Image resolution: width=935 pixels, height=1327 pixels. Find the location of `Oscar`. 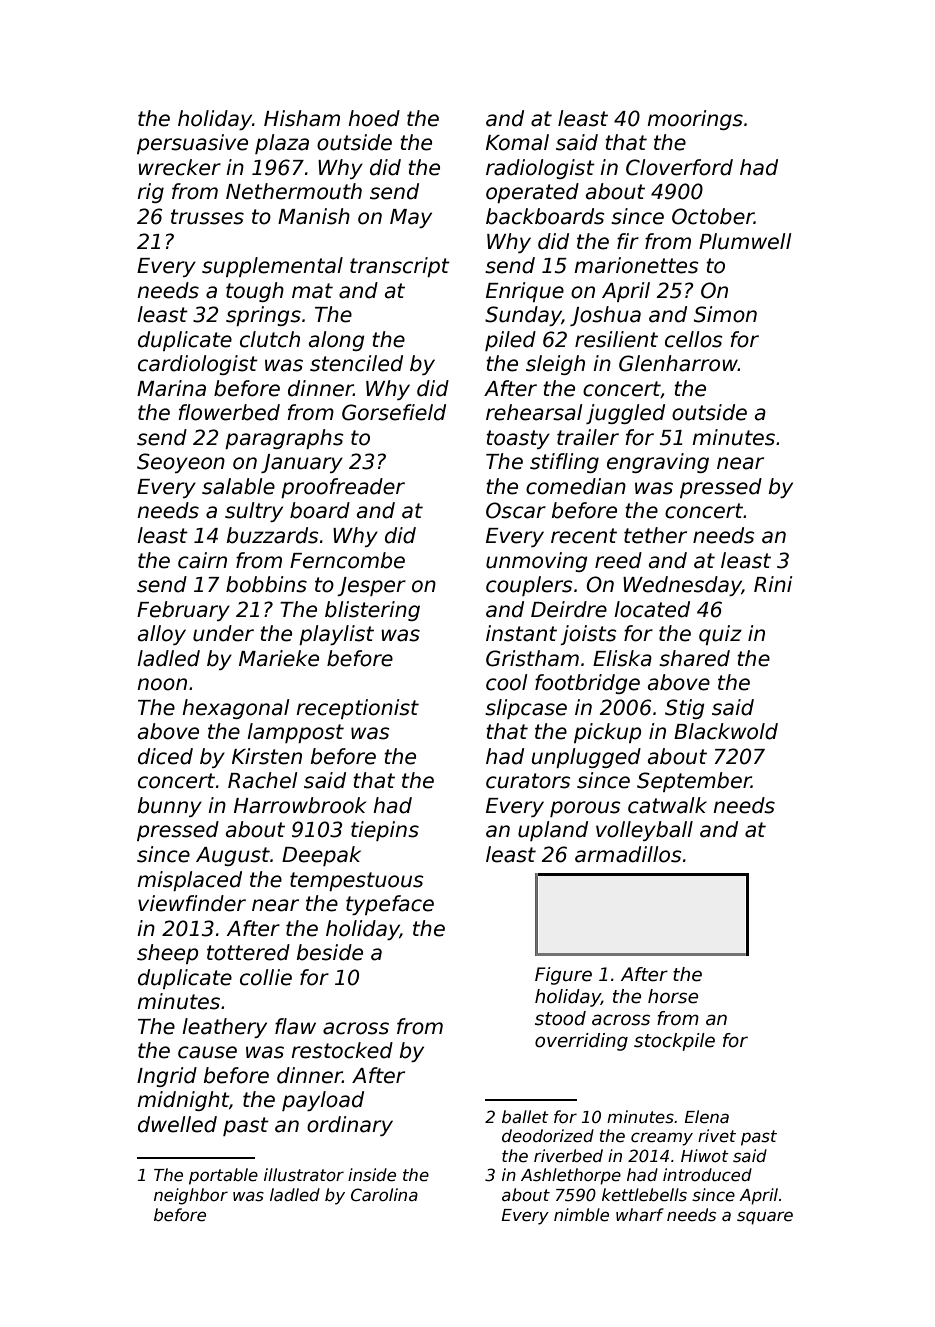

Oscar is located at coordinates (516, 510).
